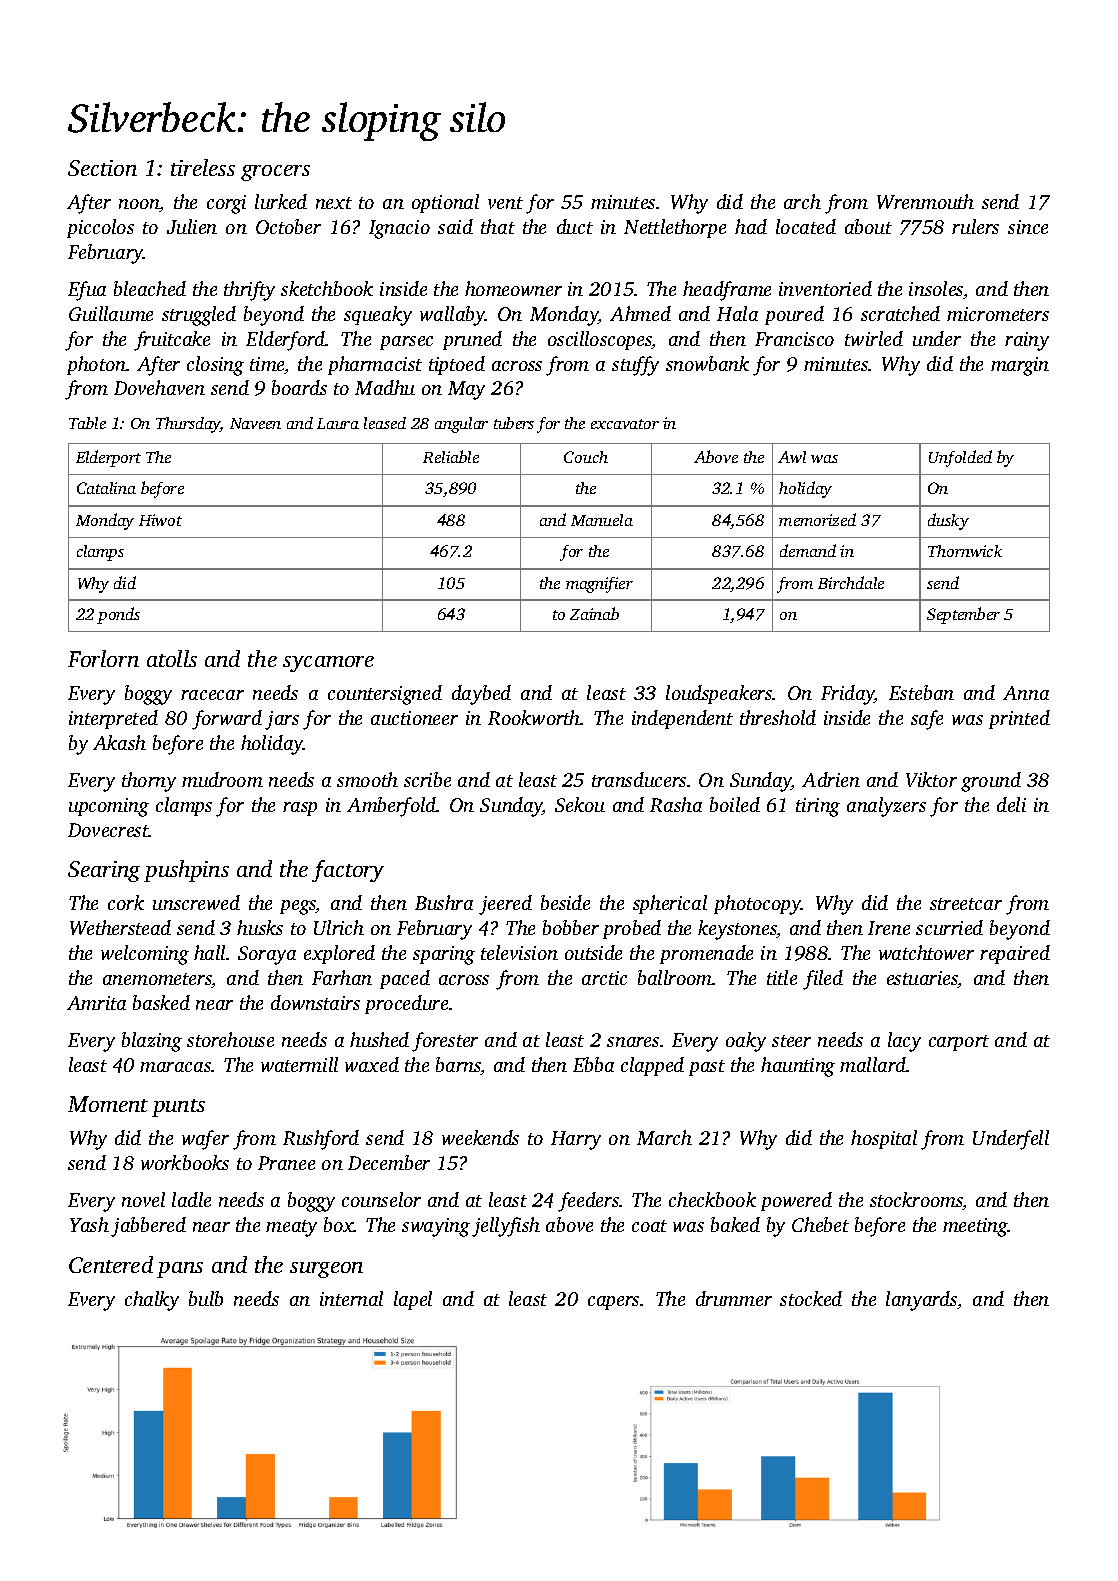  What do you see at coordinates (514, 423) in the screenshot?
I see `tubers` at bounding box center [514, 423].
